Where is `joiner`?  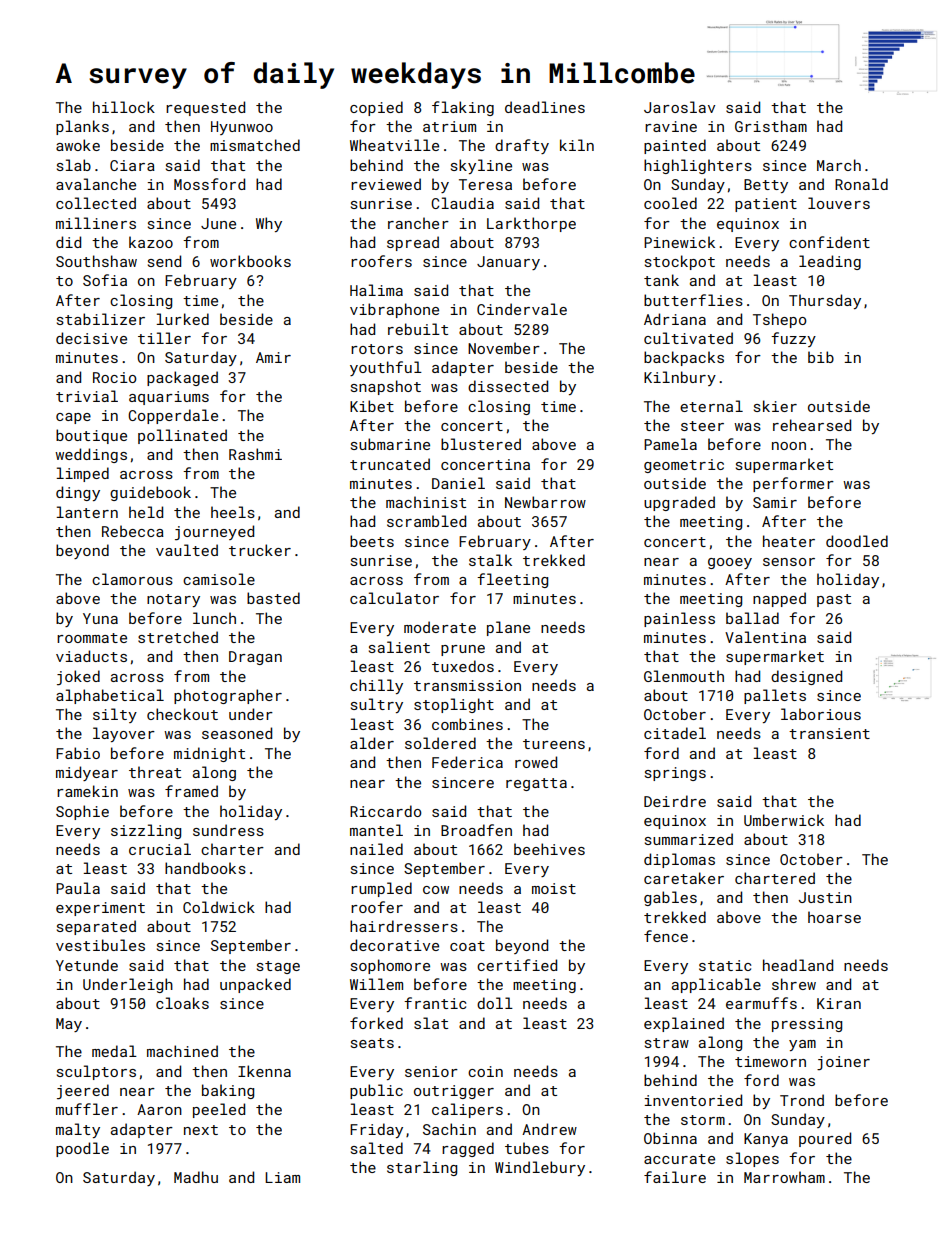 joiner is located at coordinates (843, 1063).
